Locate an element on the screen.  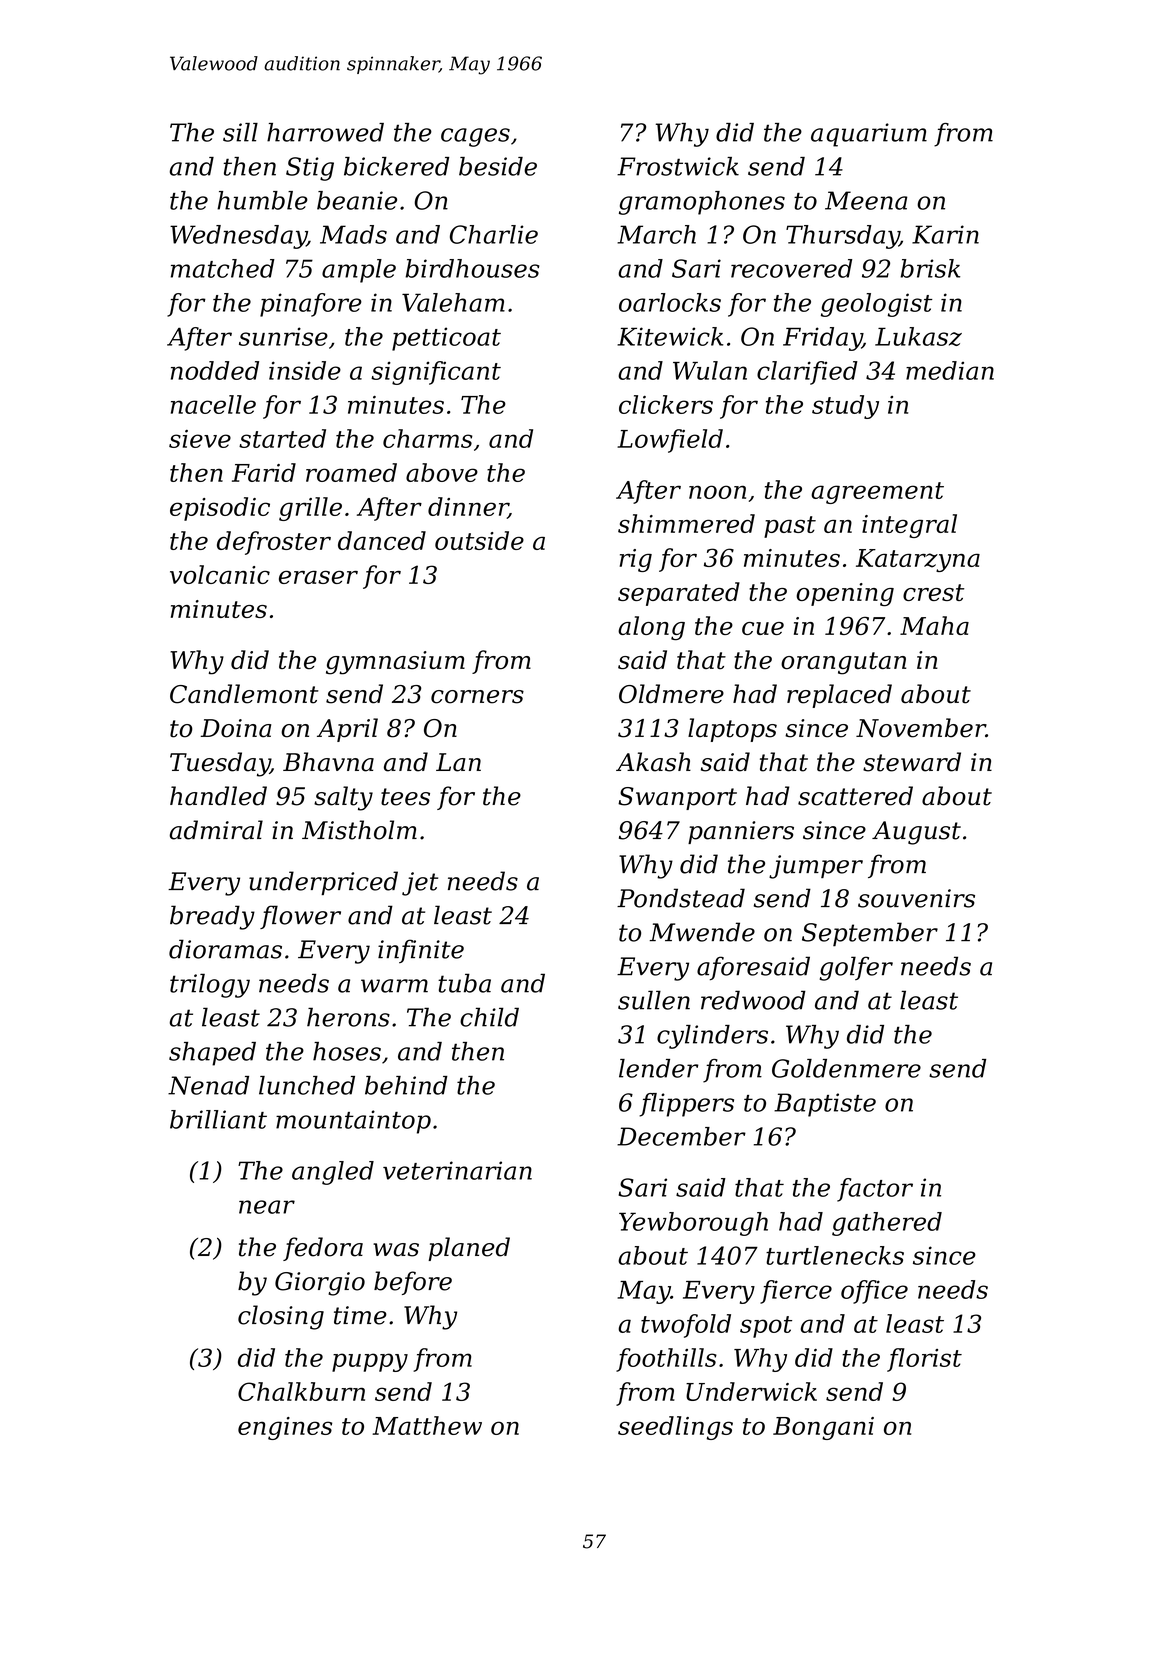
December is located at coordinates (681, 1136).
